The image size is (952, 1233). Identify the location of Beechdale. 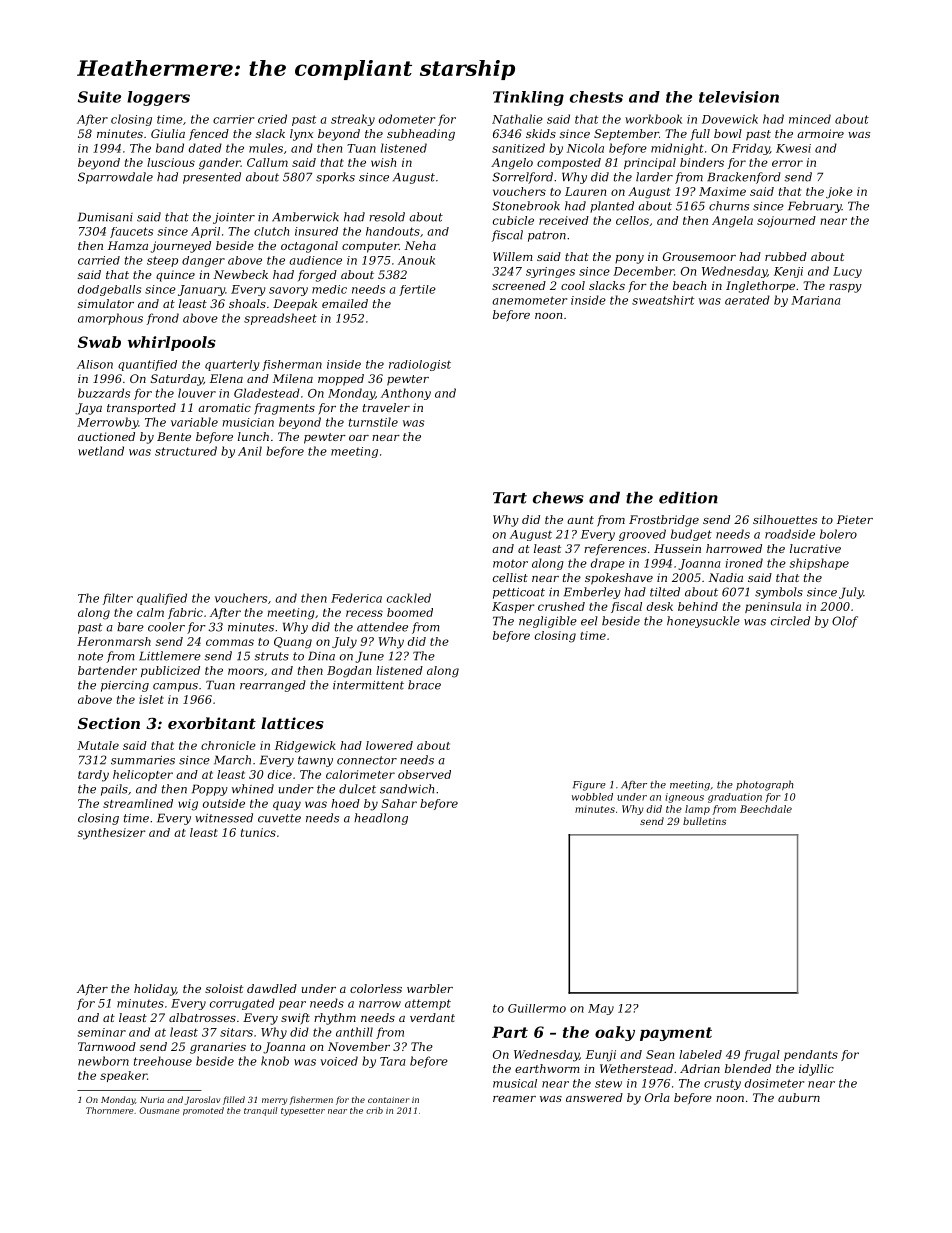
(766, 809).
